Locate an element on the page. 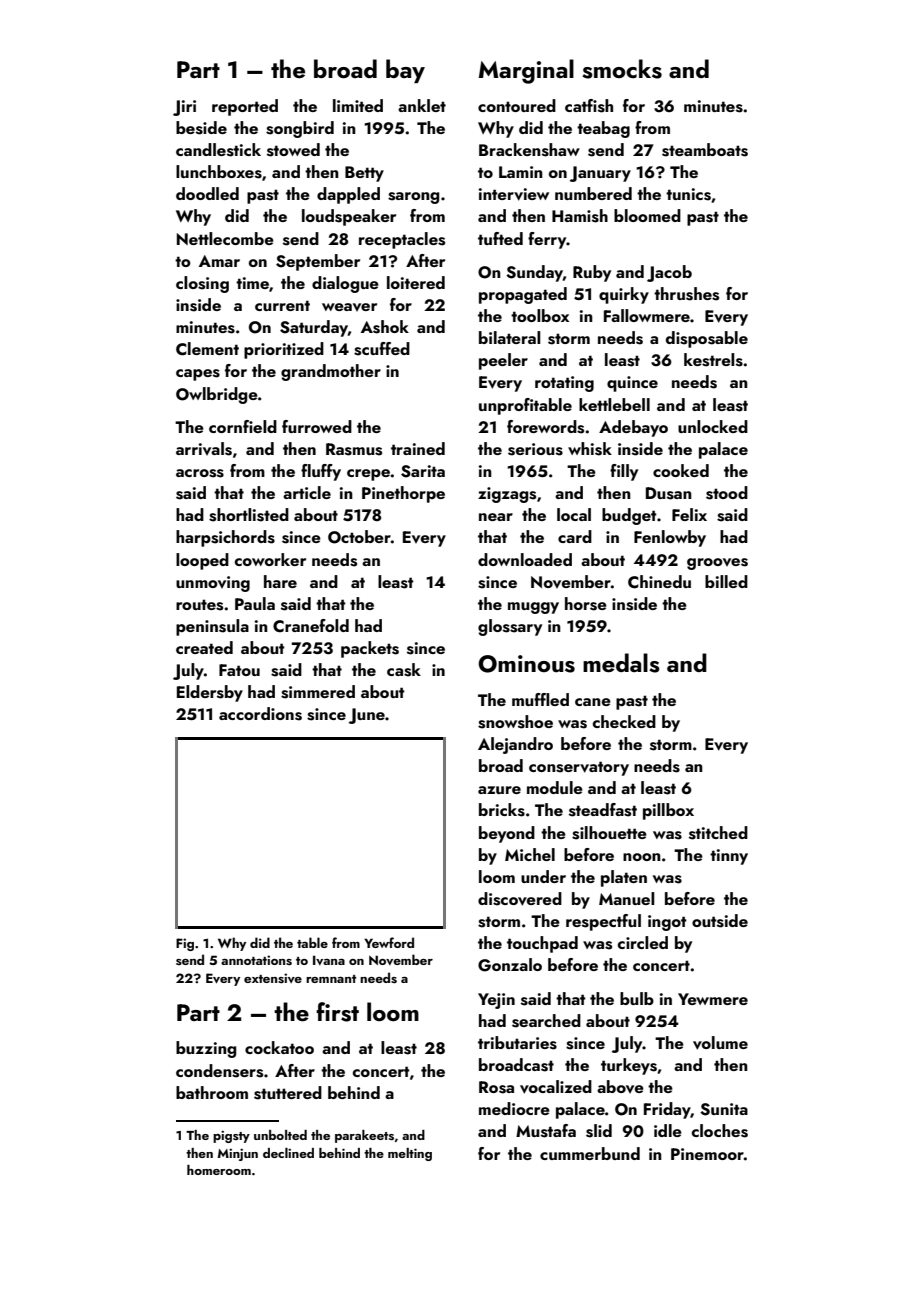 The width and height of the image is (924, 1311). Ivana is located at coordinates (329, 960).
